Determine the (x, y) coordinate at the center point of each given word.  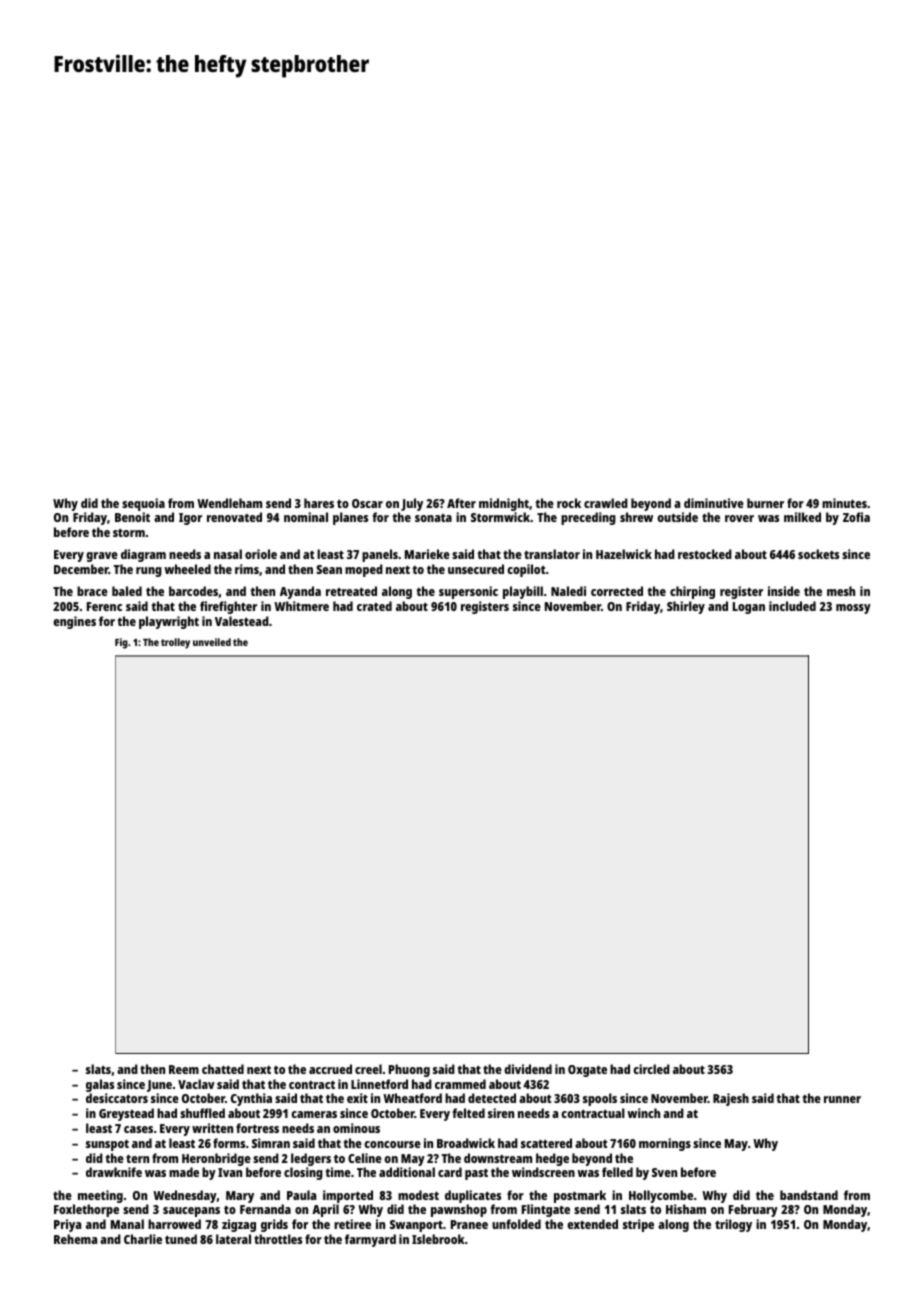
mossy (853, 609)
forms (229, 1143)
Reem (184, 1069)
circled (651, 1069)
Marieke (427, 554)
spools (600, 1099)
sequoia (143, 504)
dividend (528, 1069)
